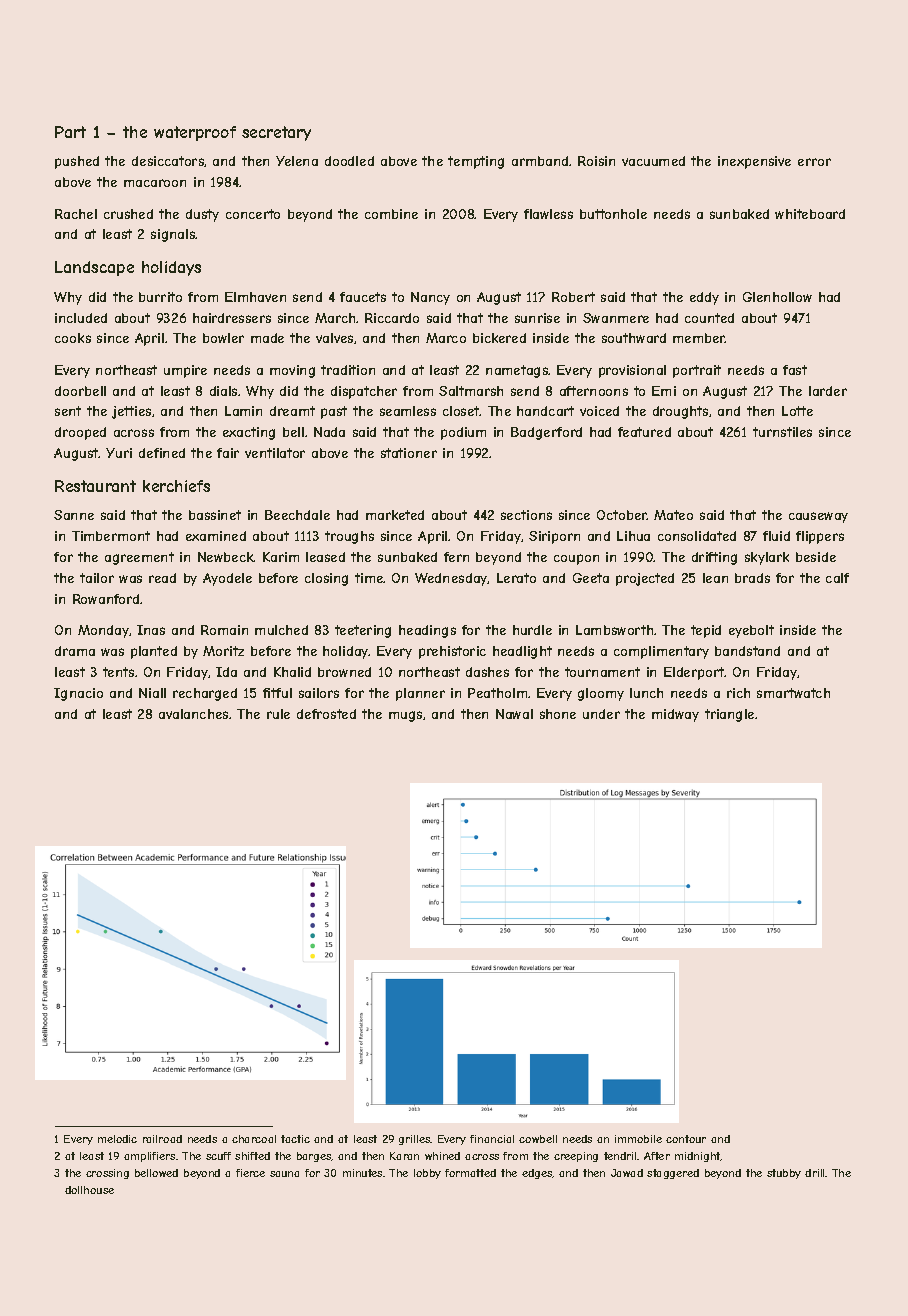  Describe the element at coordinates (420, 694) in the screenshot. I see `planner` at that location.
